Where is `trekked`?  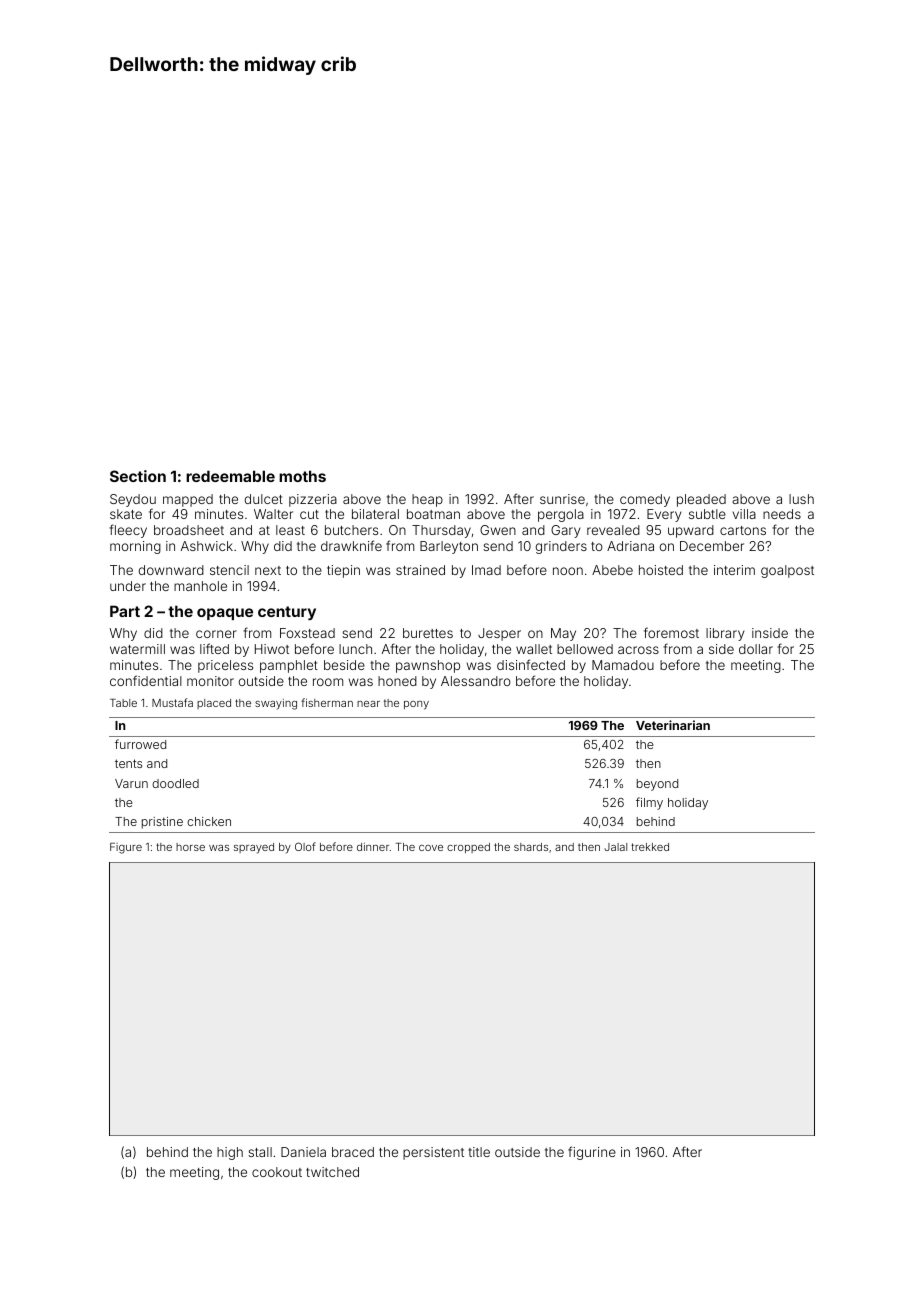
trekked is located at coordinates (650, 847).
